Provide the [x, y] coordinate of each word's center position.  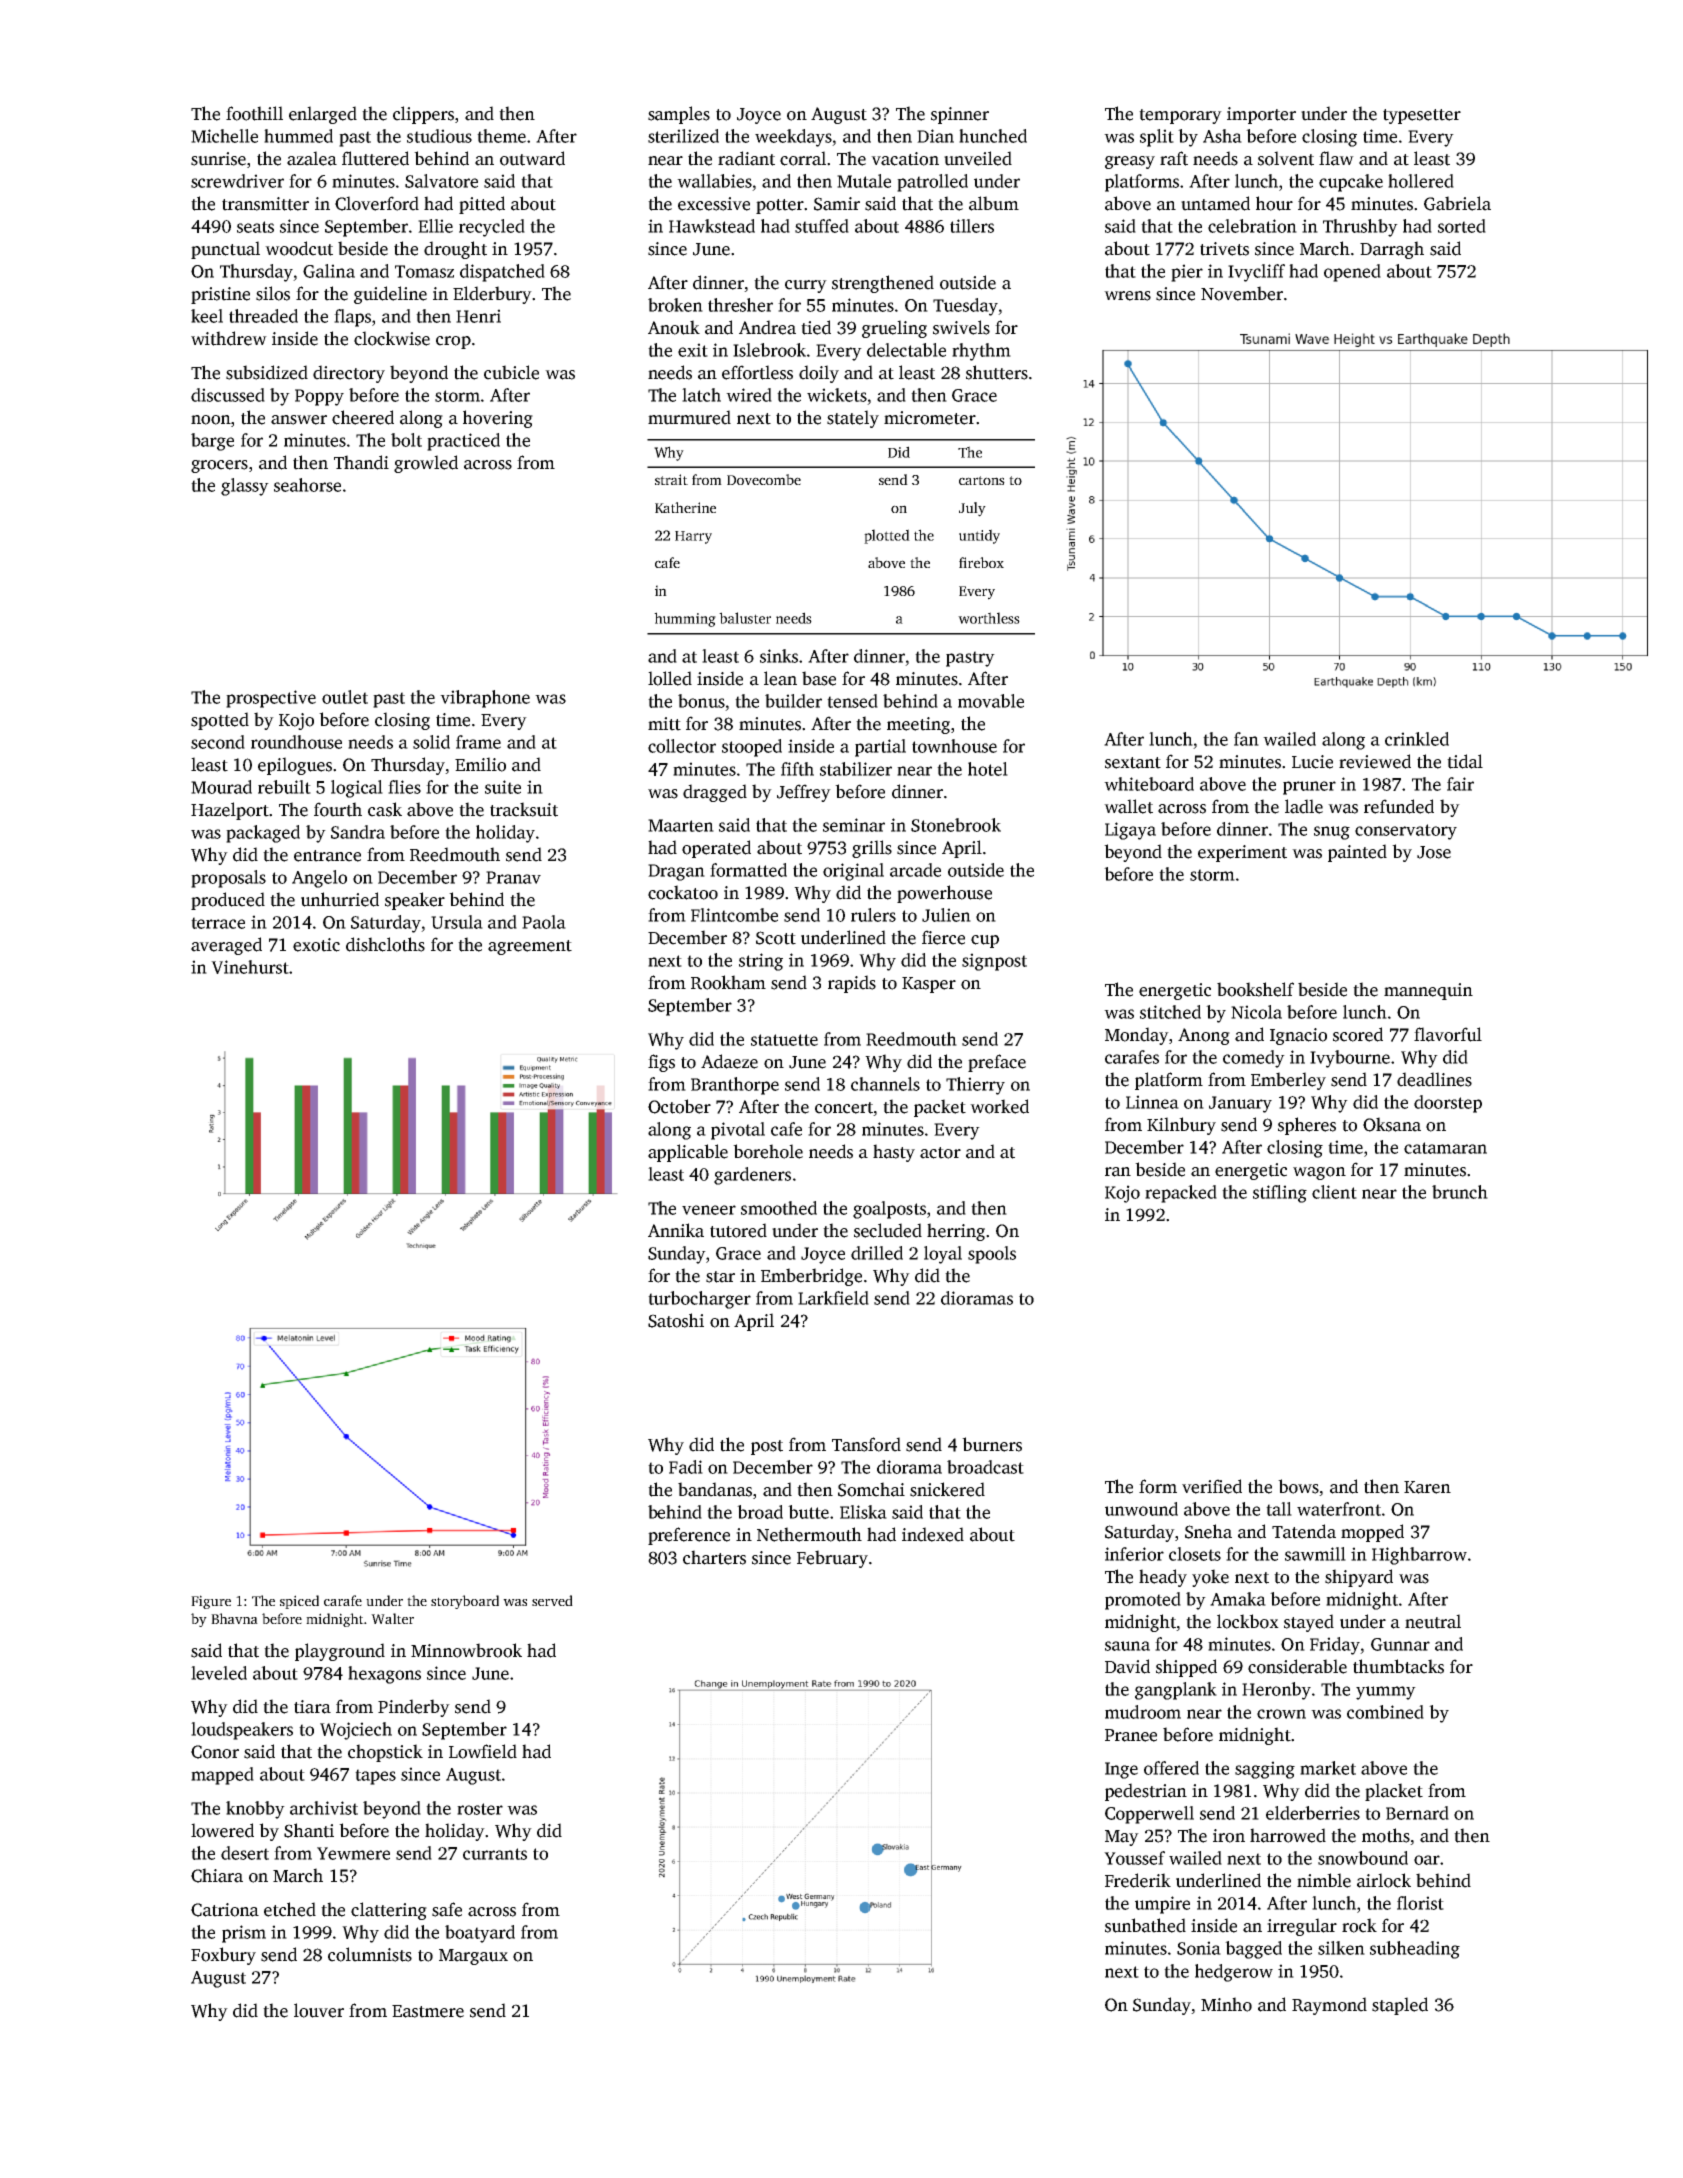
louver [319, 2010]
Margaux [473, 1957]
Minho [1226, 2004]
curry [806, 286]
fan [1246, 739]
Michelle [224, 136]
